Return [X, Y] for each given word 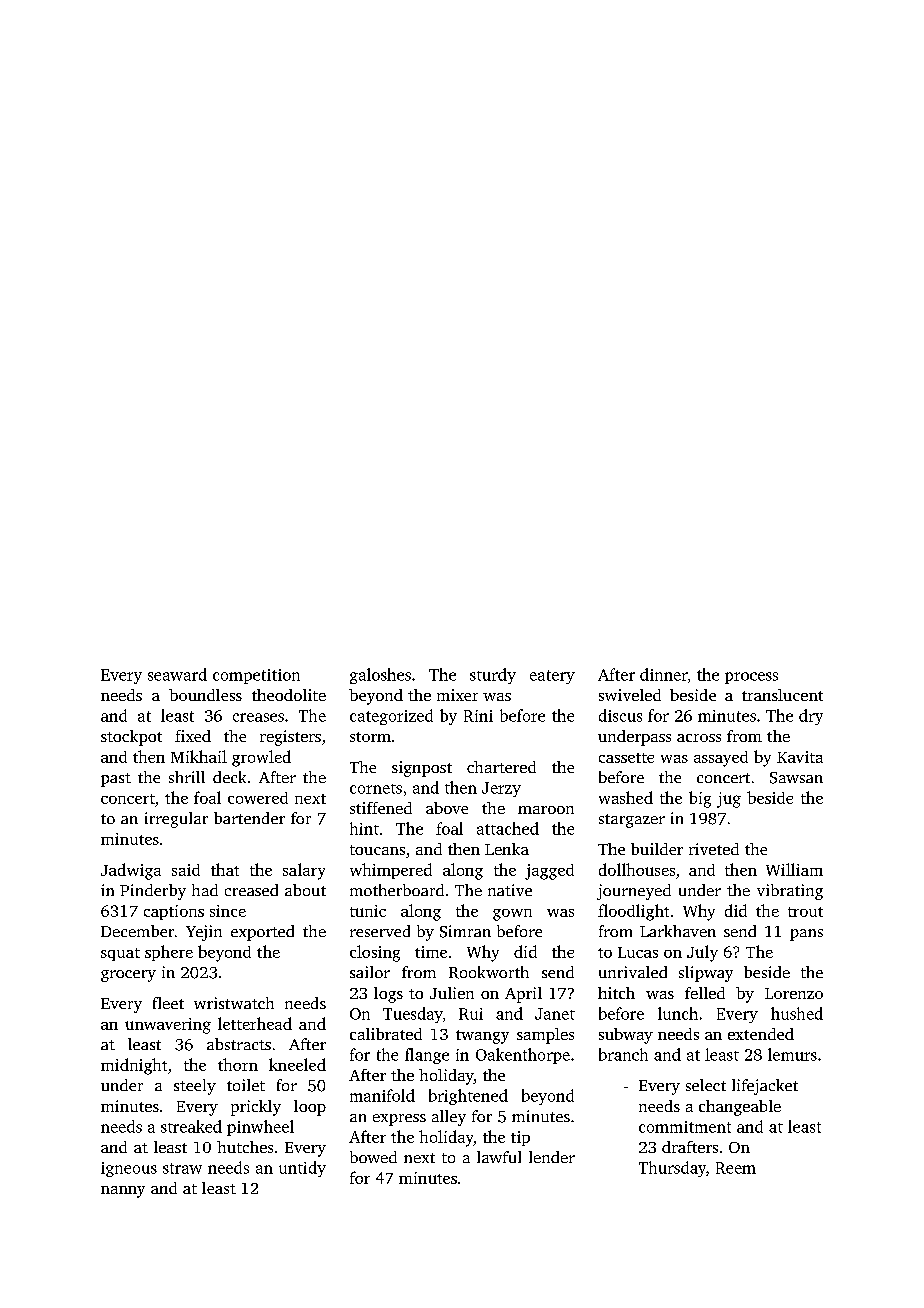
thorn [238, 1064]
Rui [471, 1014]
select [706, 1085]
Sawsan [796, 778]
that [225, 869]
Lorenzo [794, 993]
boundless [205, 695]
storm [370, 737]
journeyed [634, 892]
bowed [373, 1157]
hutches [245, 1147]
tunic [368, 911]
